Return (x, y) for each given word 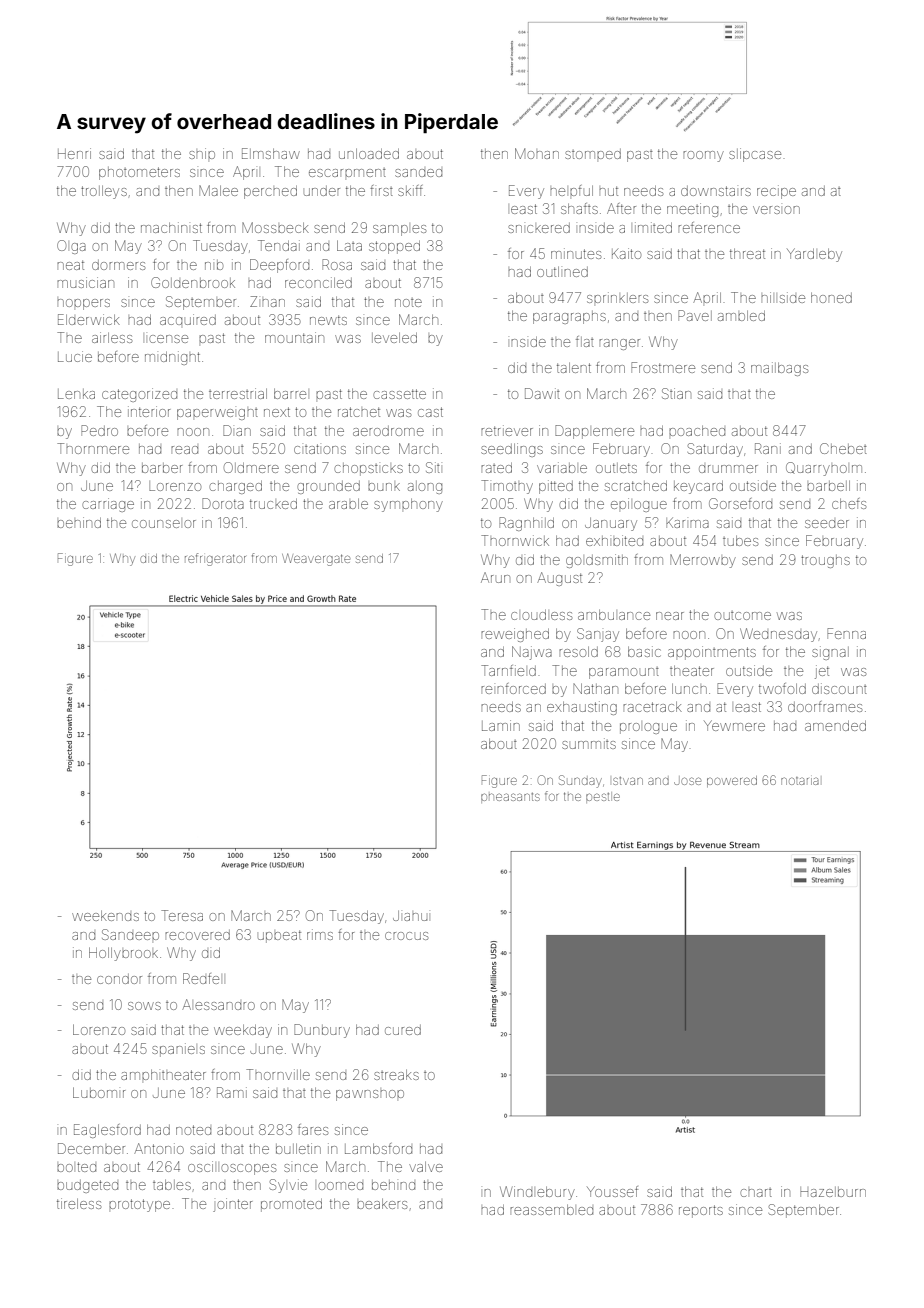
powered (732, 781)
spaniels (178, 1050)
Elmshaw (271, 153)
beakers (382, 1204)
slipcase (755, 155)
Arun (495, 577)
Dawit (542, 393)
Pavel (695, 315)
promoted (291, 1205)
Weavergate (316, 559)
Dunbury (322, 1031)
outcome (742, 615)
